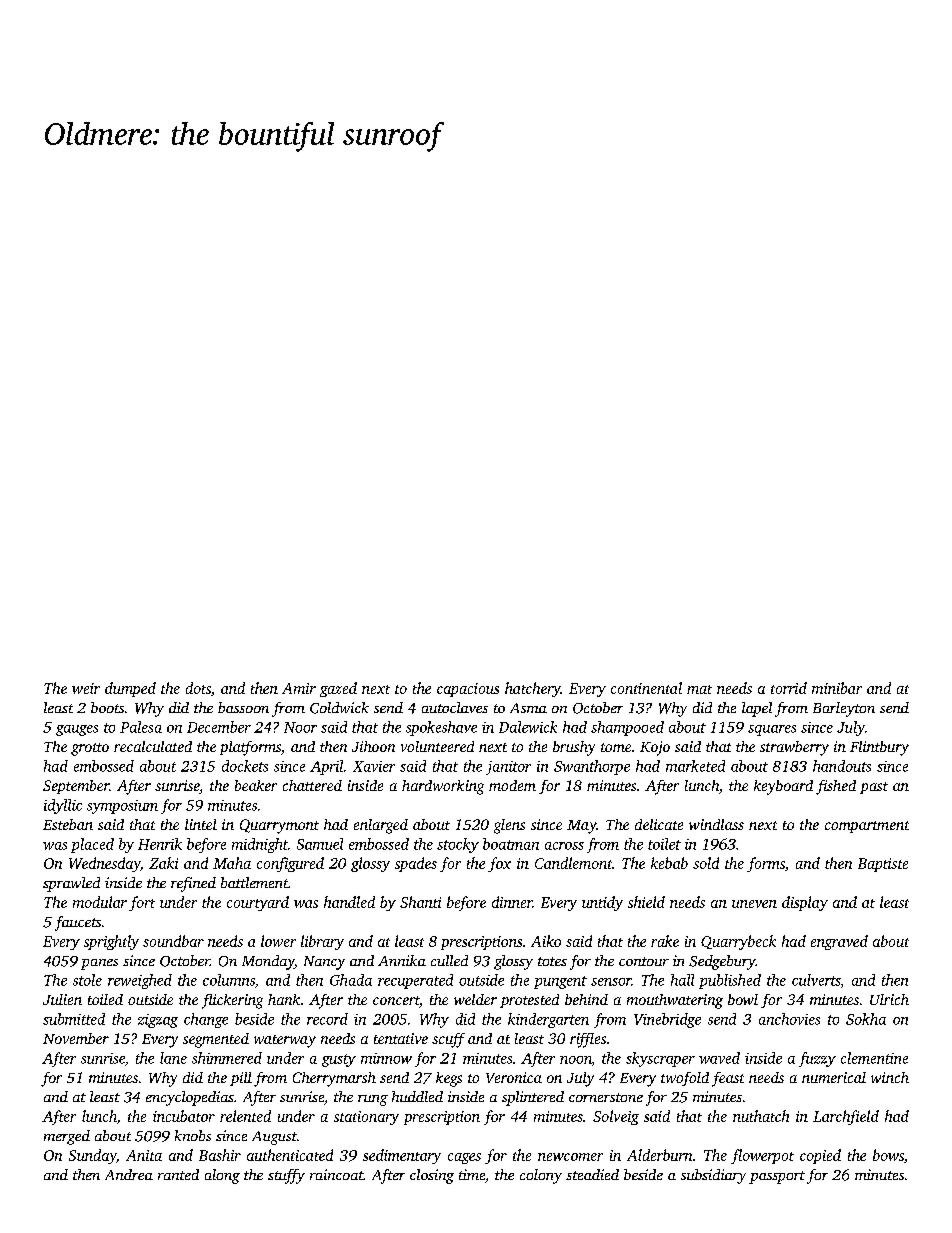 The height and width of the document is (1233, 952). What do you see at coordinates (883, 865) in the document?
I see `Baptiste` at bounding box center [883, 865].
